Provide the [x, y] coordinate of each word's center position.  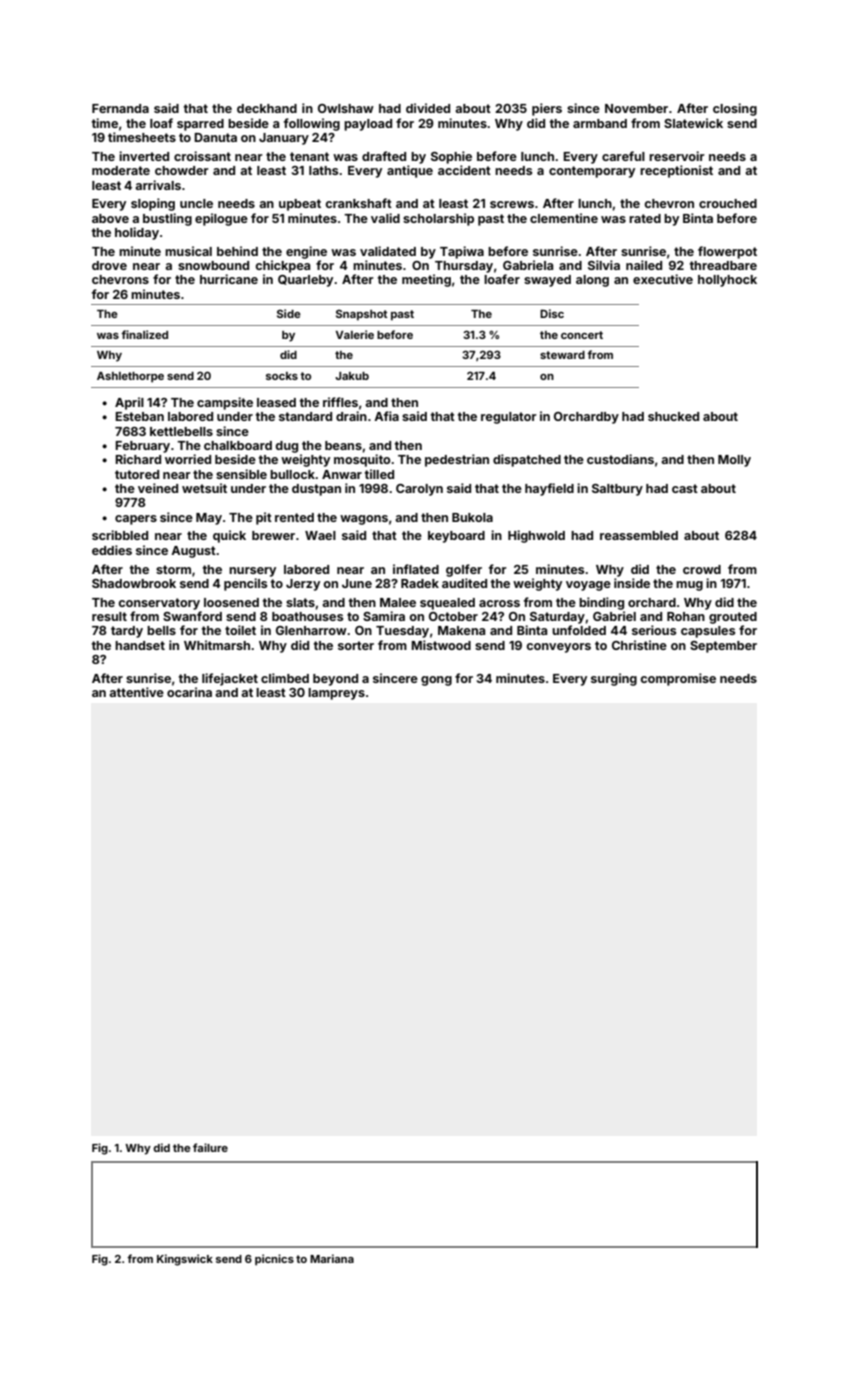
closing [735, 109]
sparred [200, 125]
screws [512, 204]
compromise [678, 679]
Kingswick [185, 1260]
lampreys [336, 694]
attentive [136, 692]
